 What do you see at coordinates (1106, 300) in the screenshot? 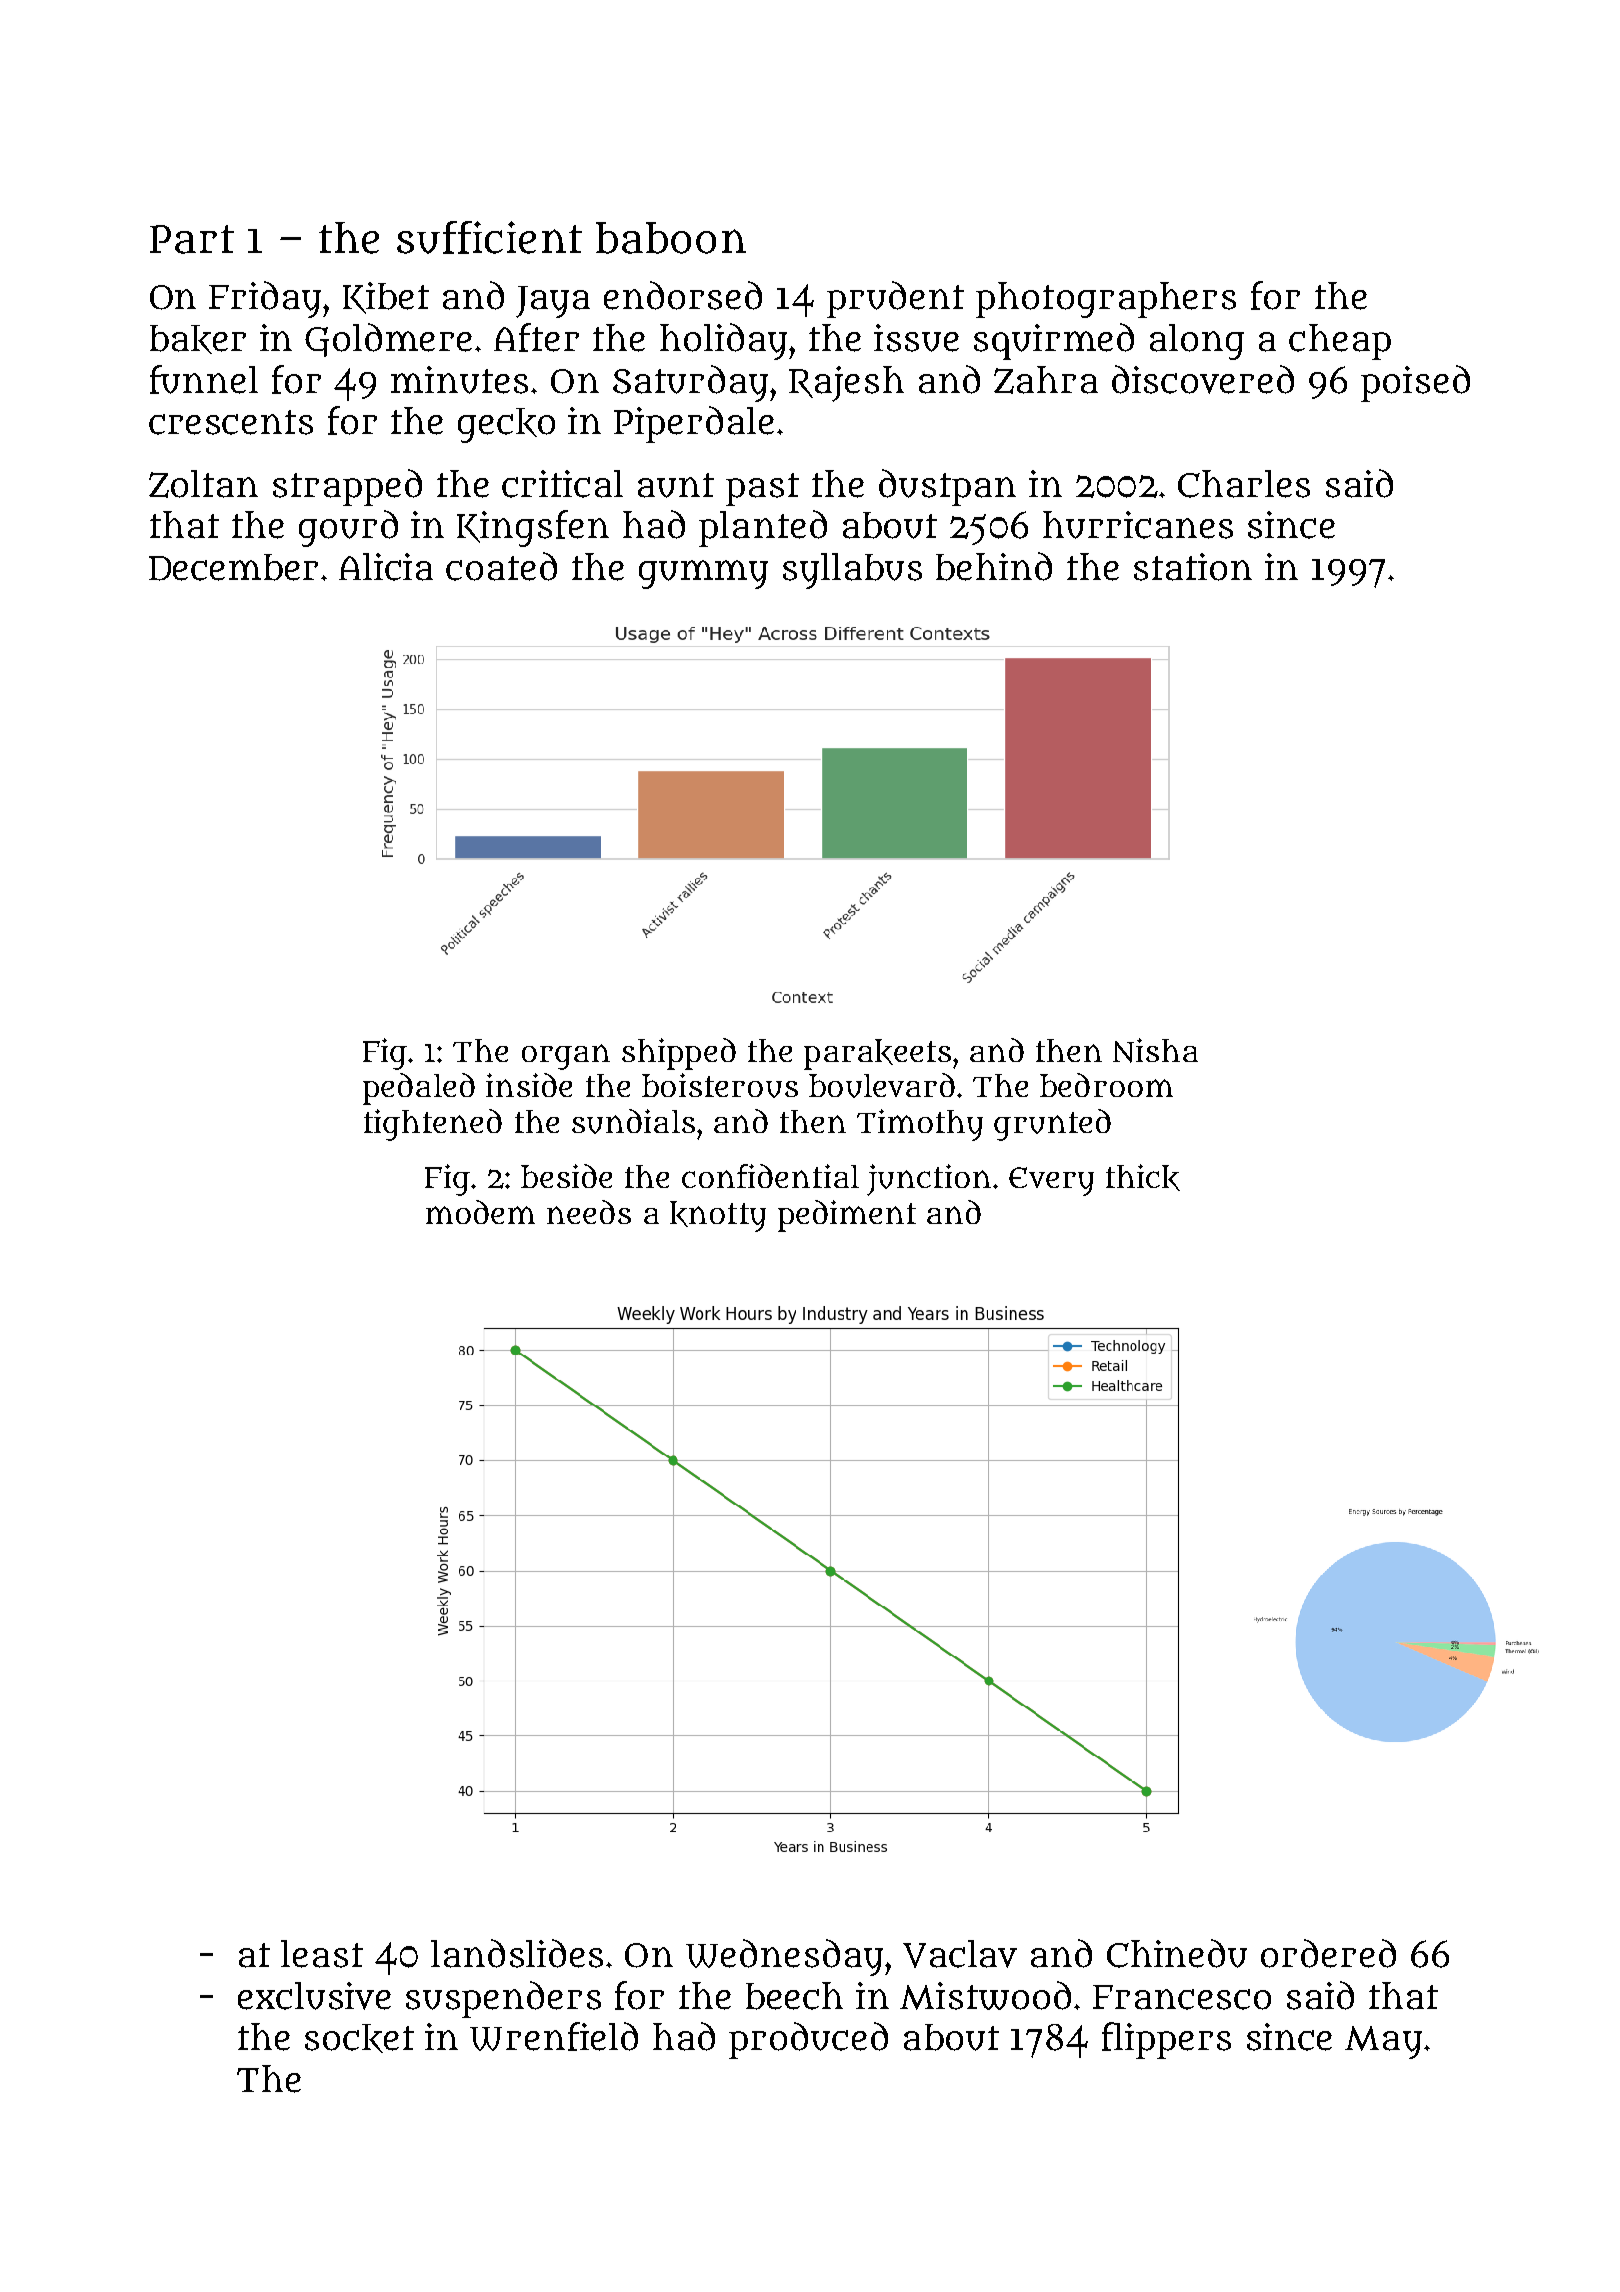
I see `photographers` at bounding box center [1106, 300].
